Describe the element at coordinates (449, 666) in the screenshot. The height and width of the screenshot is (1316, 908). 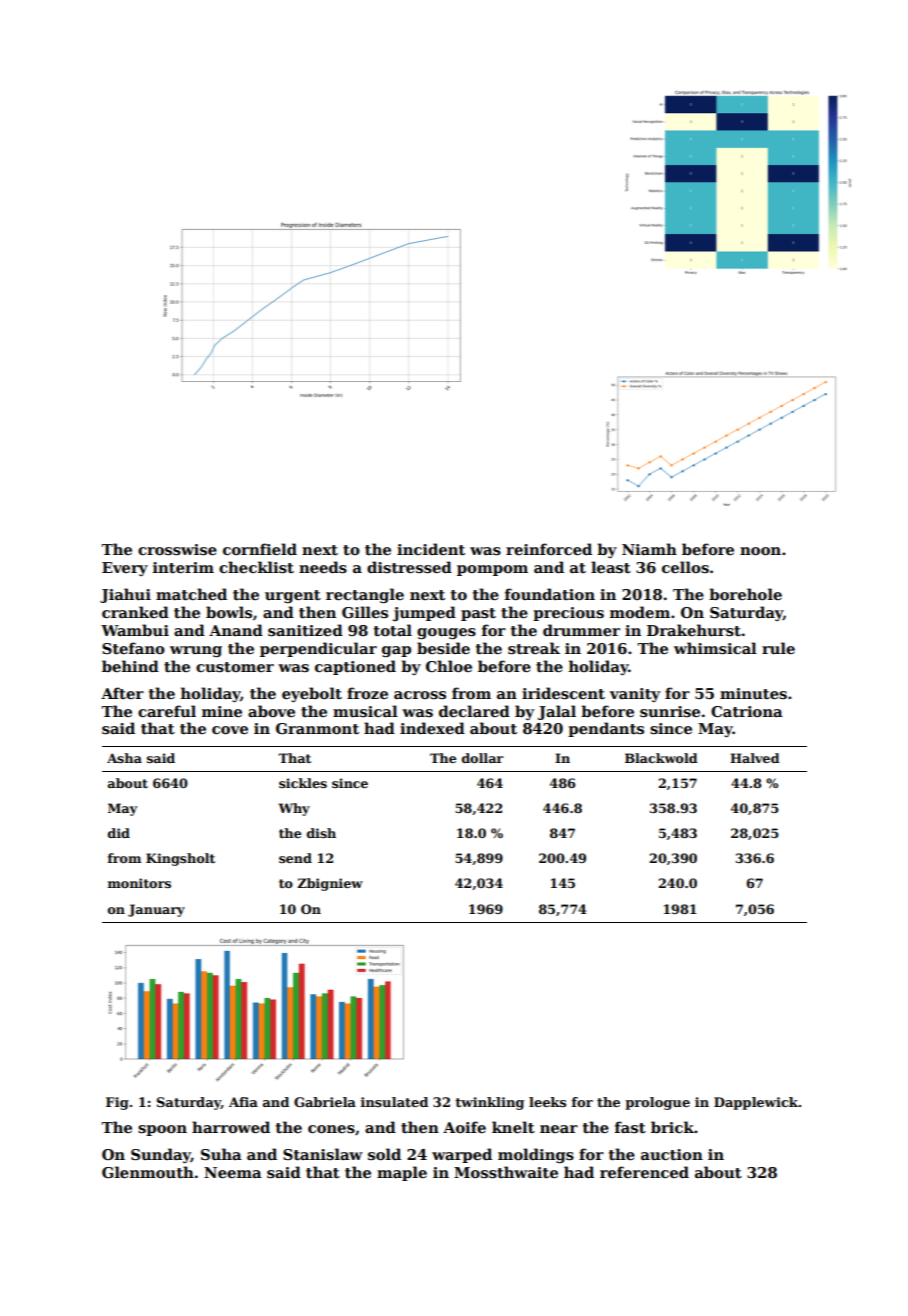
I see `Chloe` at that location.
